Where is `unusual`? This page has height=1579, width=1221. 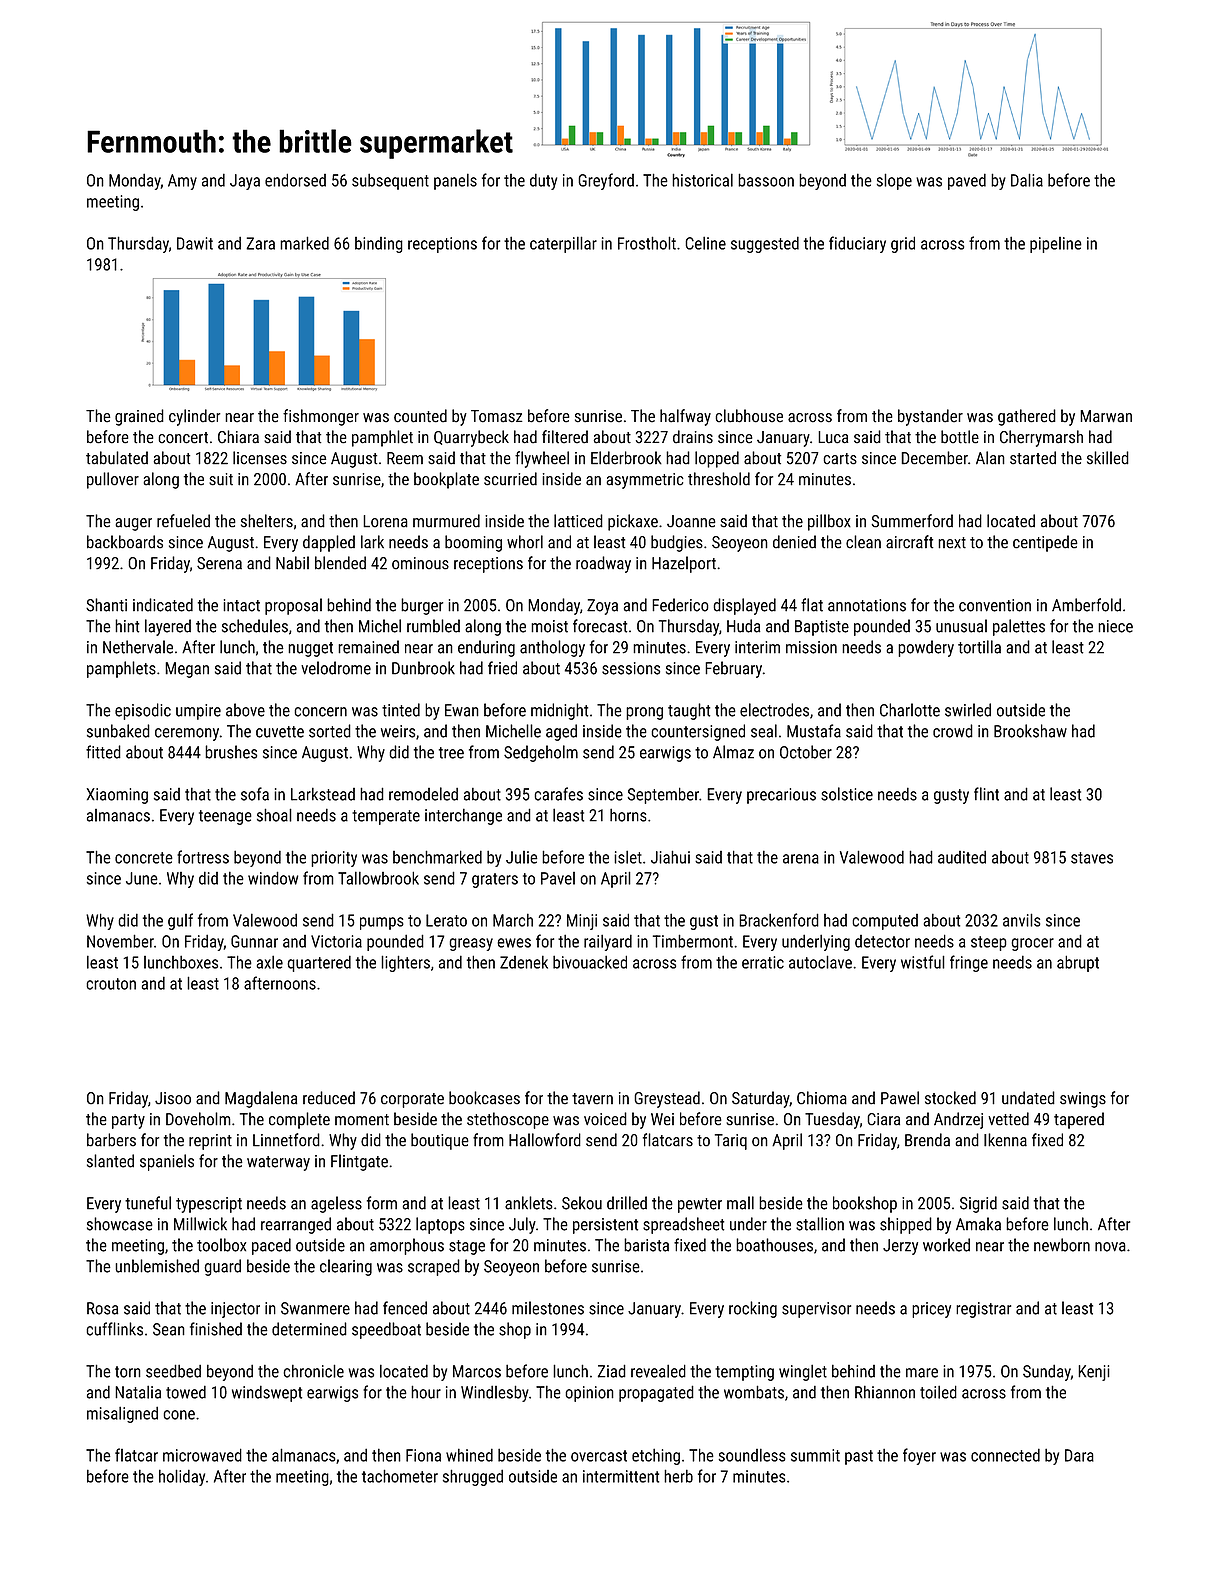
unusual is located at coordinates (961, 626).
